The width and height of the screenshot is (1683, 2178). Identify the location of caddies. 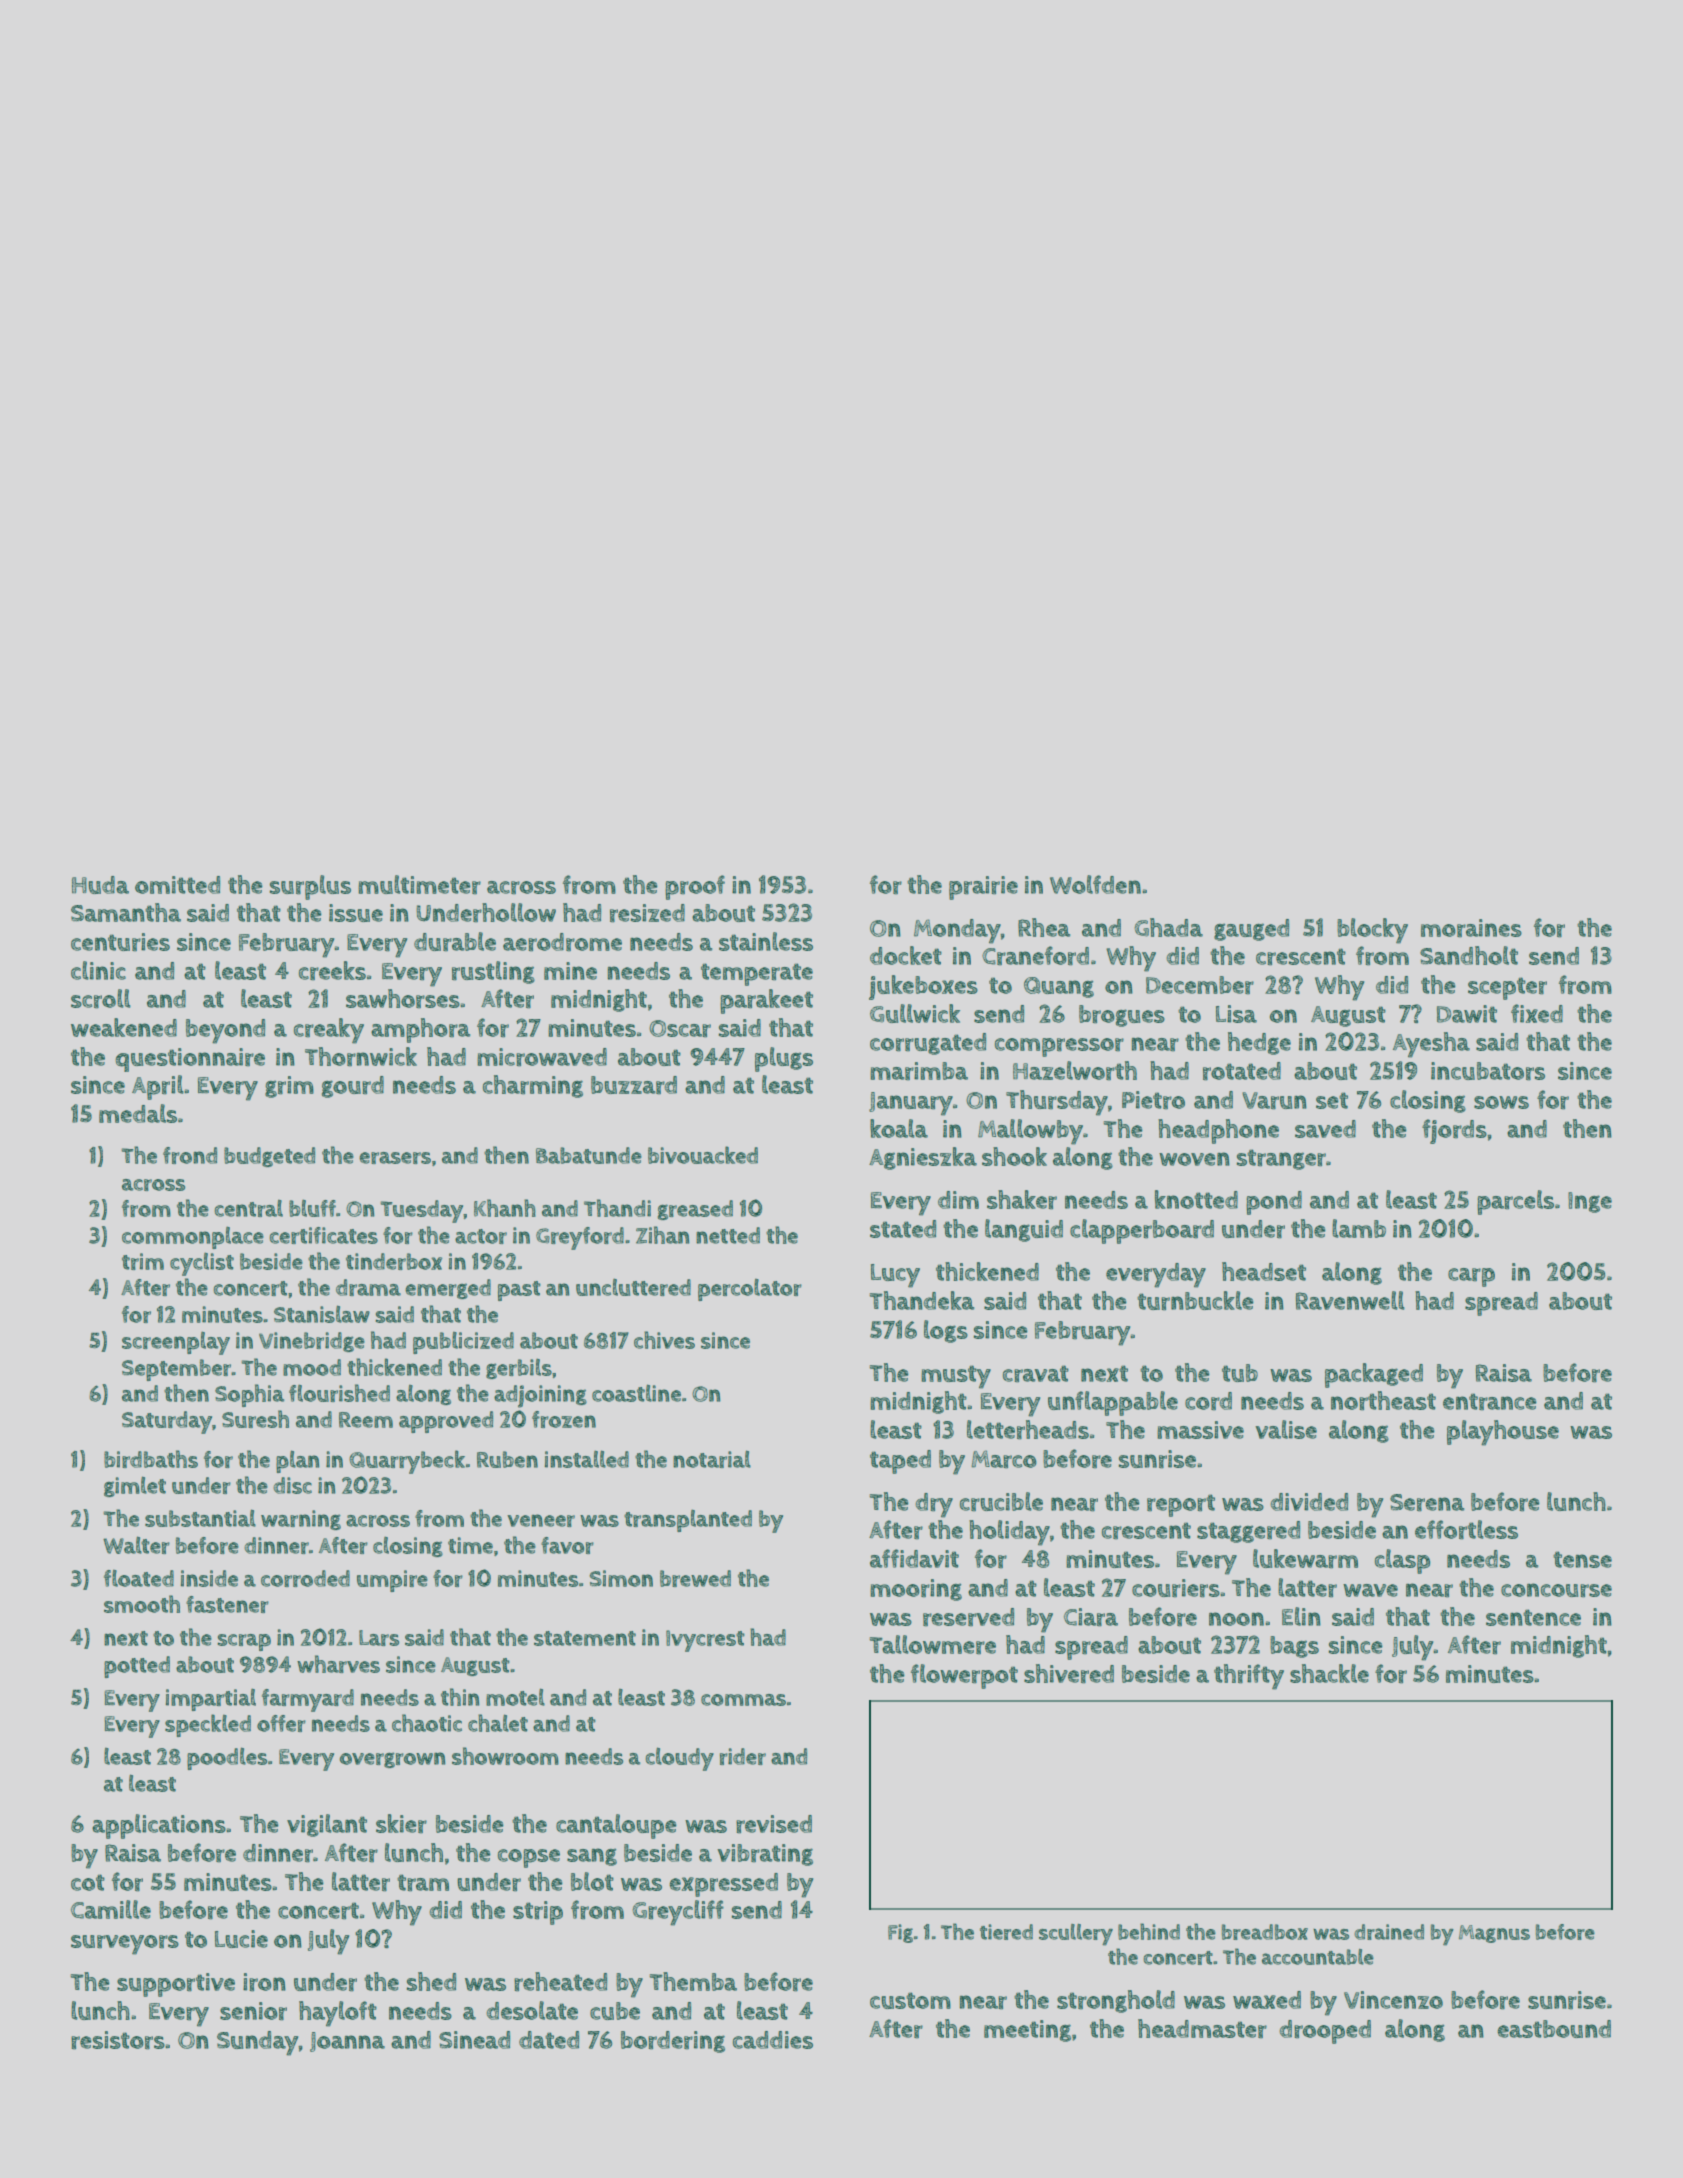
(773, 2040).
